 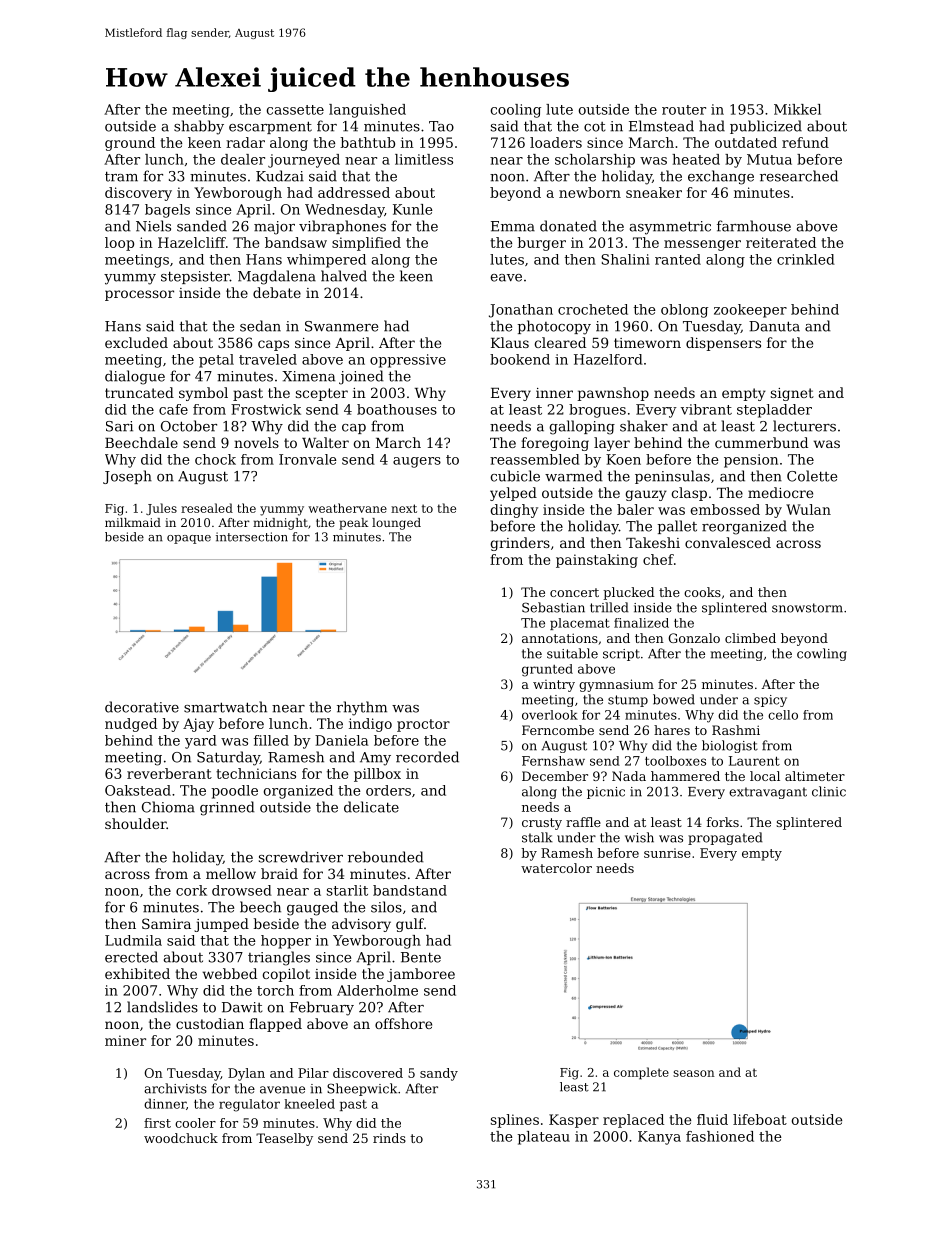 What do you see at coordinates (130, 144) in the image?
I see `ground` at bounding box center [130, 144].
